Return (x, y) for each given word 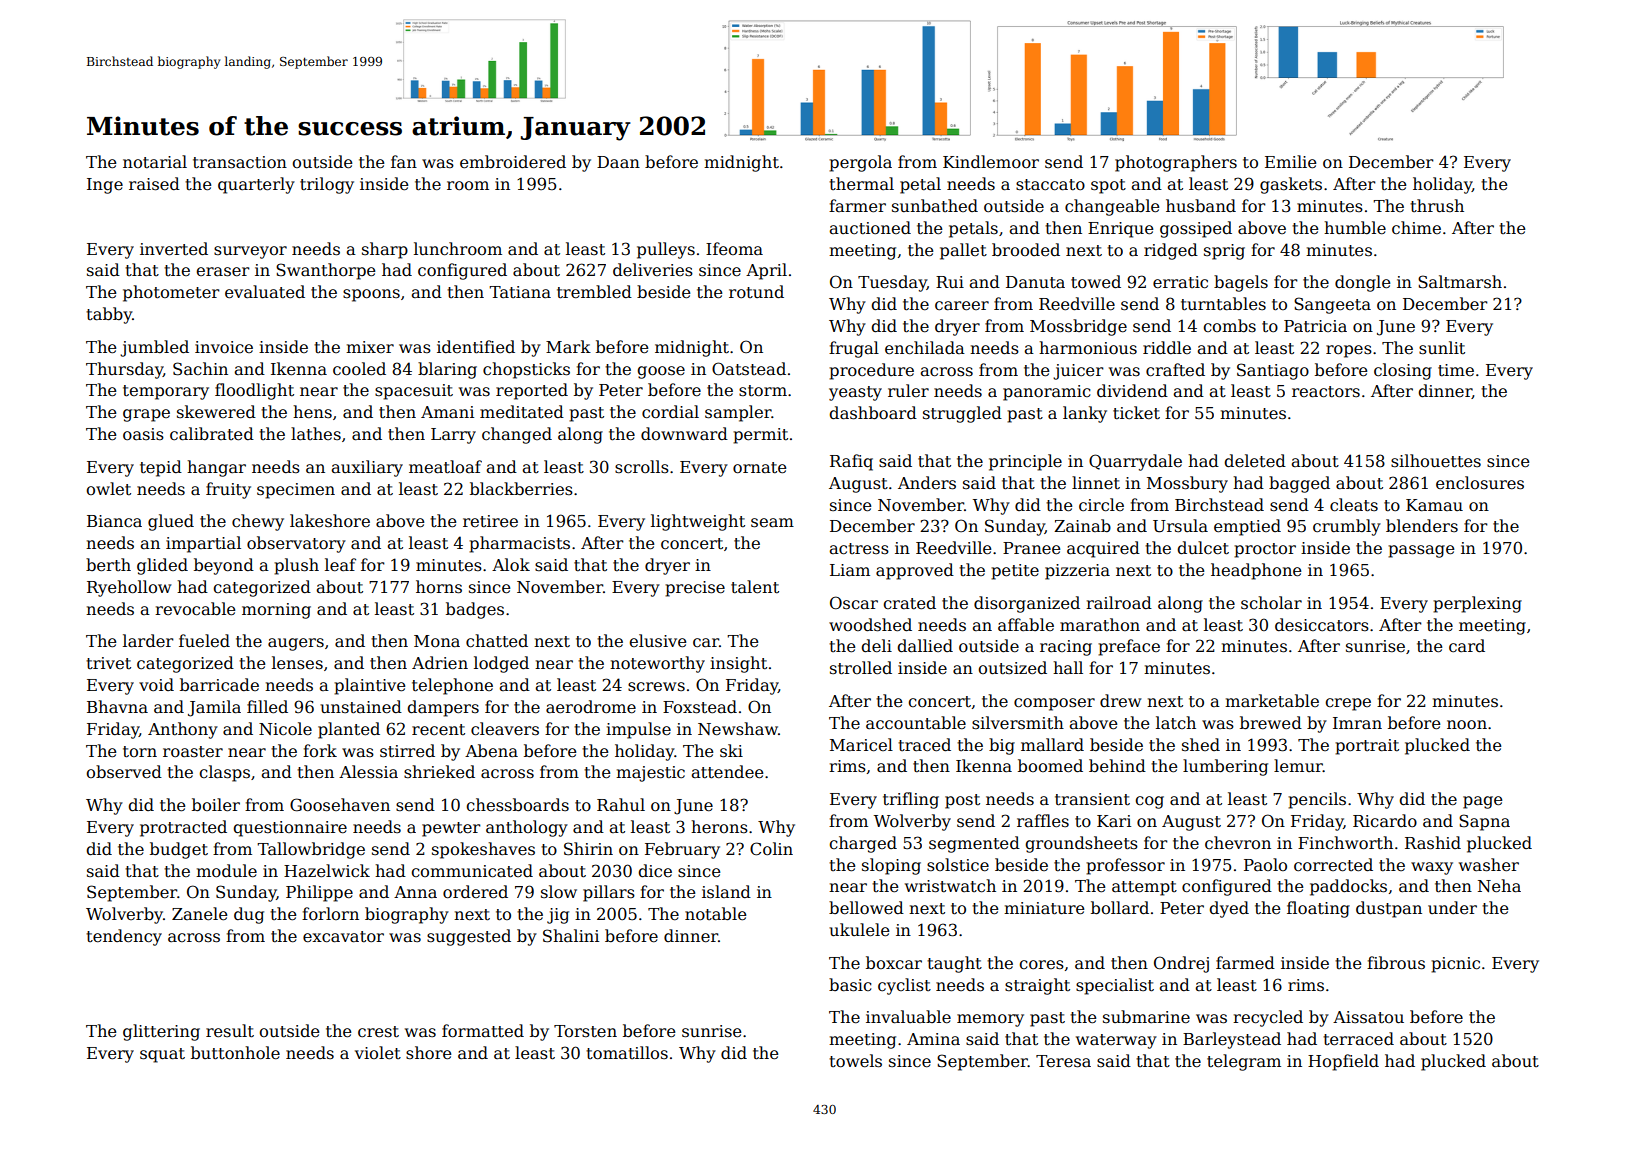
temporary (166, 392)
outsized (1012, 668)
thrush (1437, 205)
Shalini (571, 936)
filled (267, 707)
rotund (756, 291)
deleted (1255, 461)
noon (1467, 724)
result (230, 1031)
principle (1025, 462)
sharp (385, 250)
